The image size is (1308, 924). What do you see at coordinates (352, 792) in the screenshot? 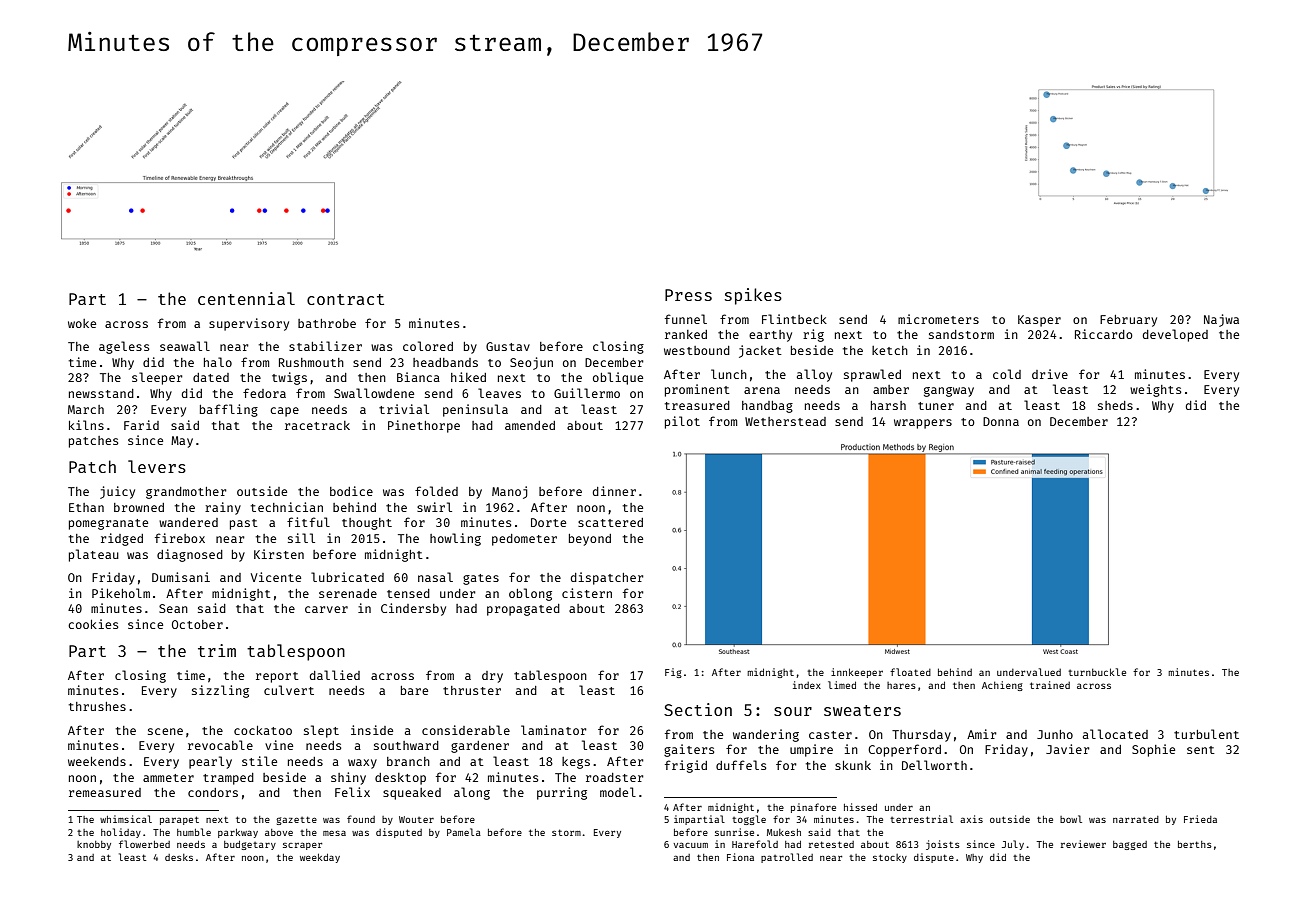
I see `Felix` at bounding box center [352, 792].
